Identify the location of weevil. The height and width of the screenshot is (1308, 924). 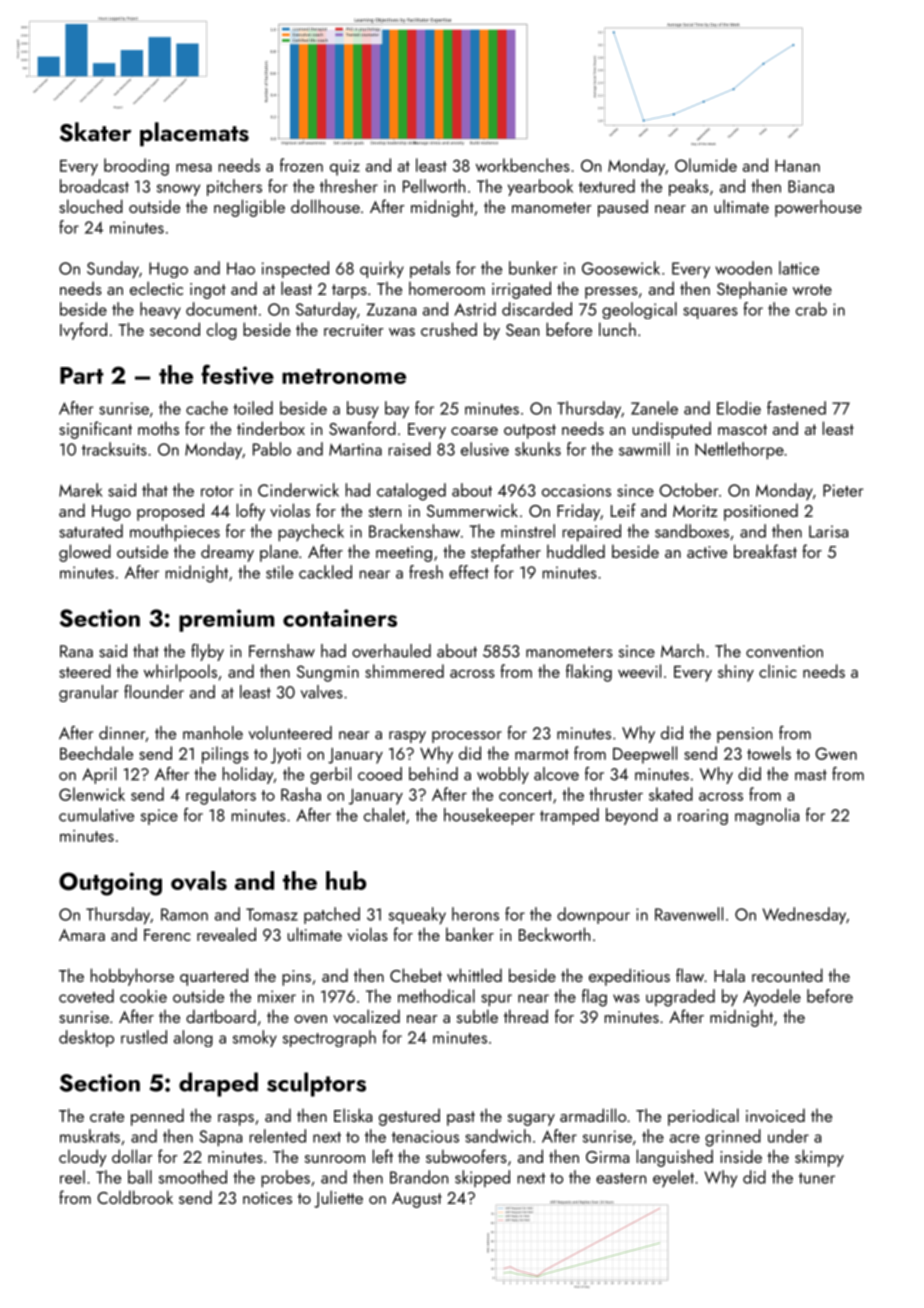
(639, 671).
